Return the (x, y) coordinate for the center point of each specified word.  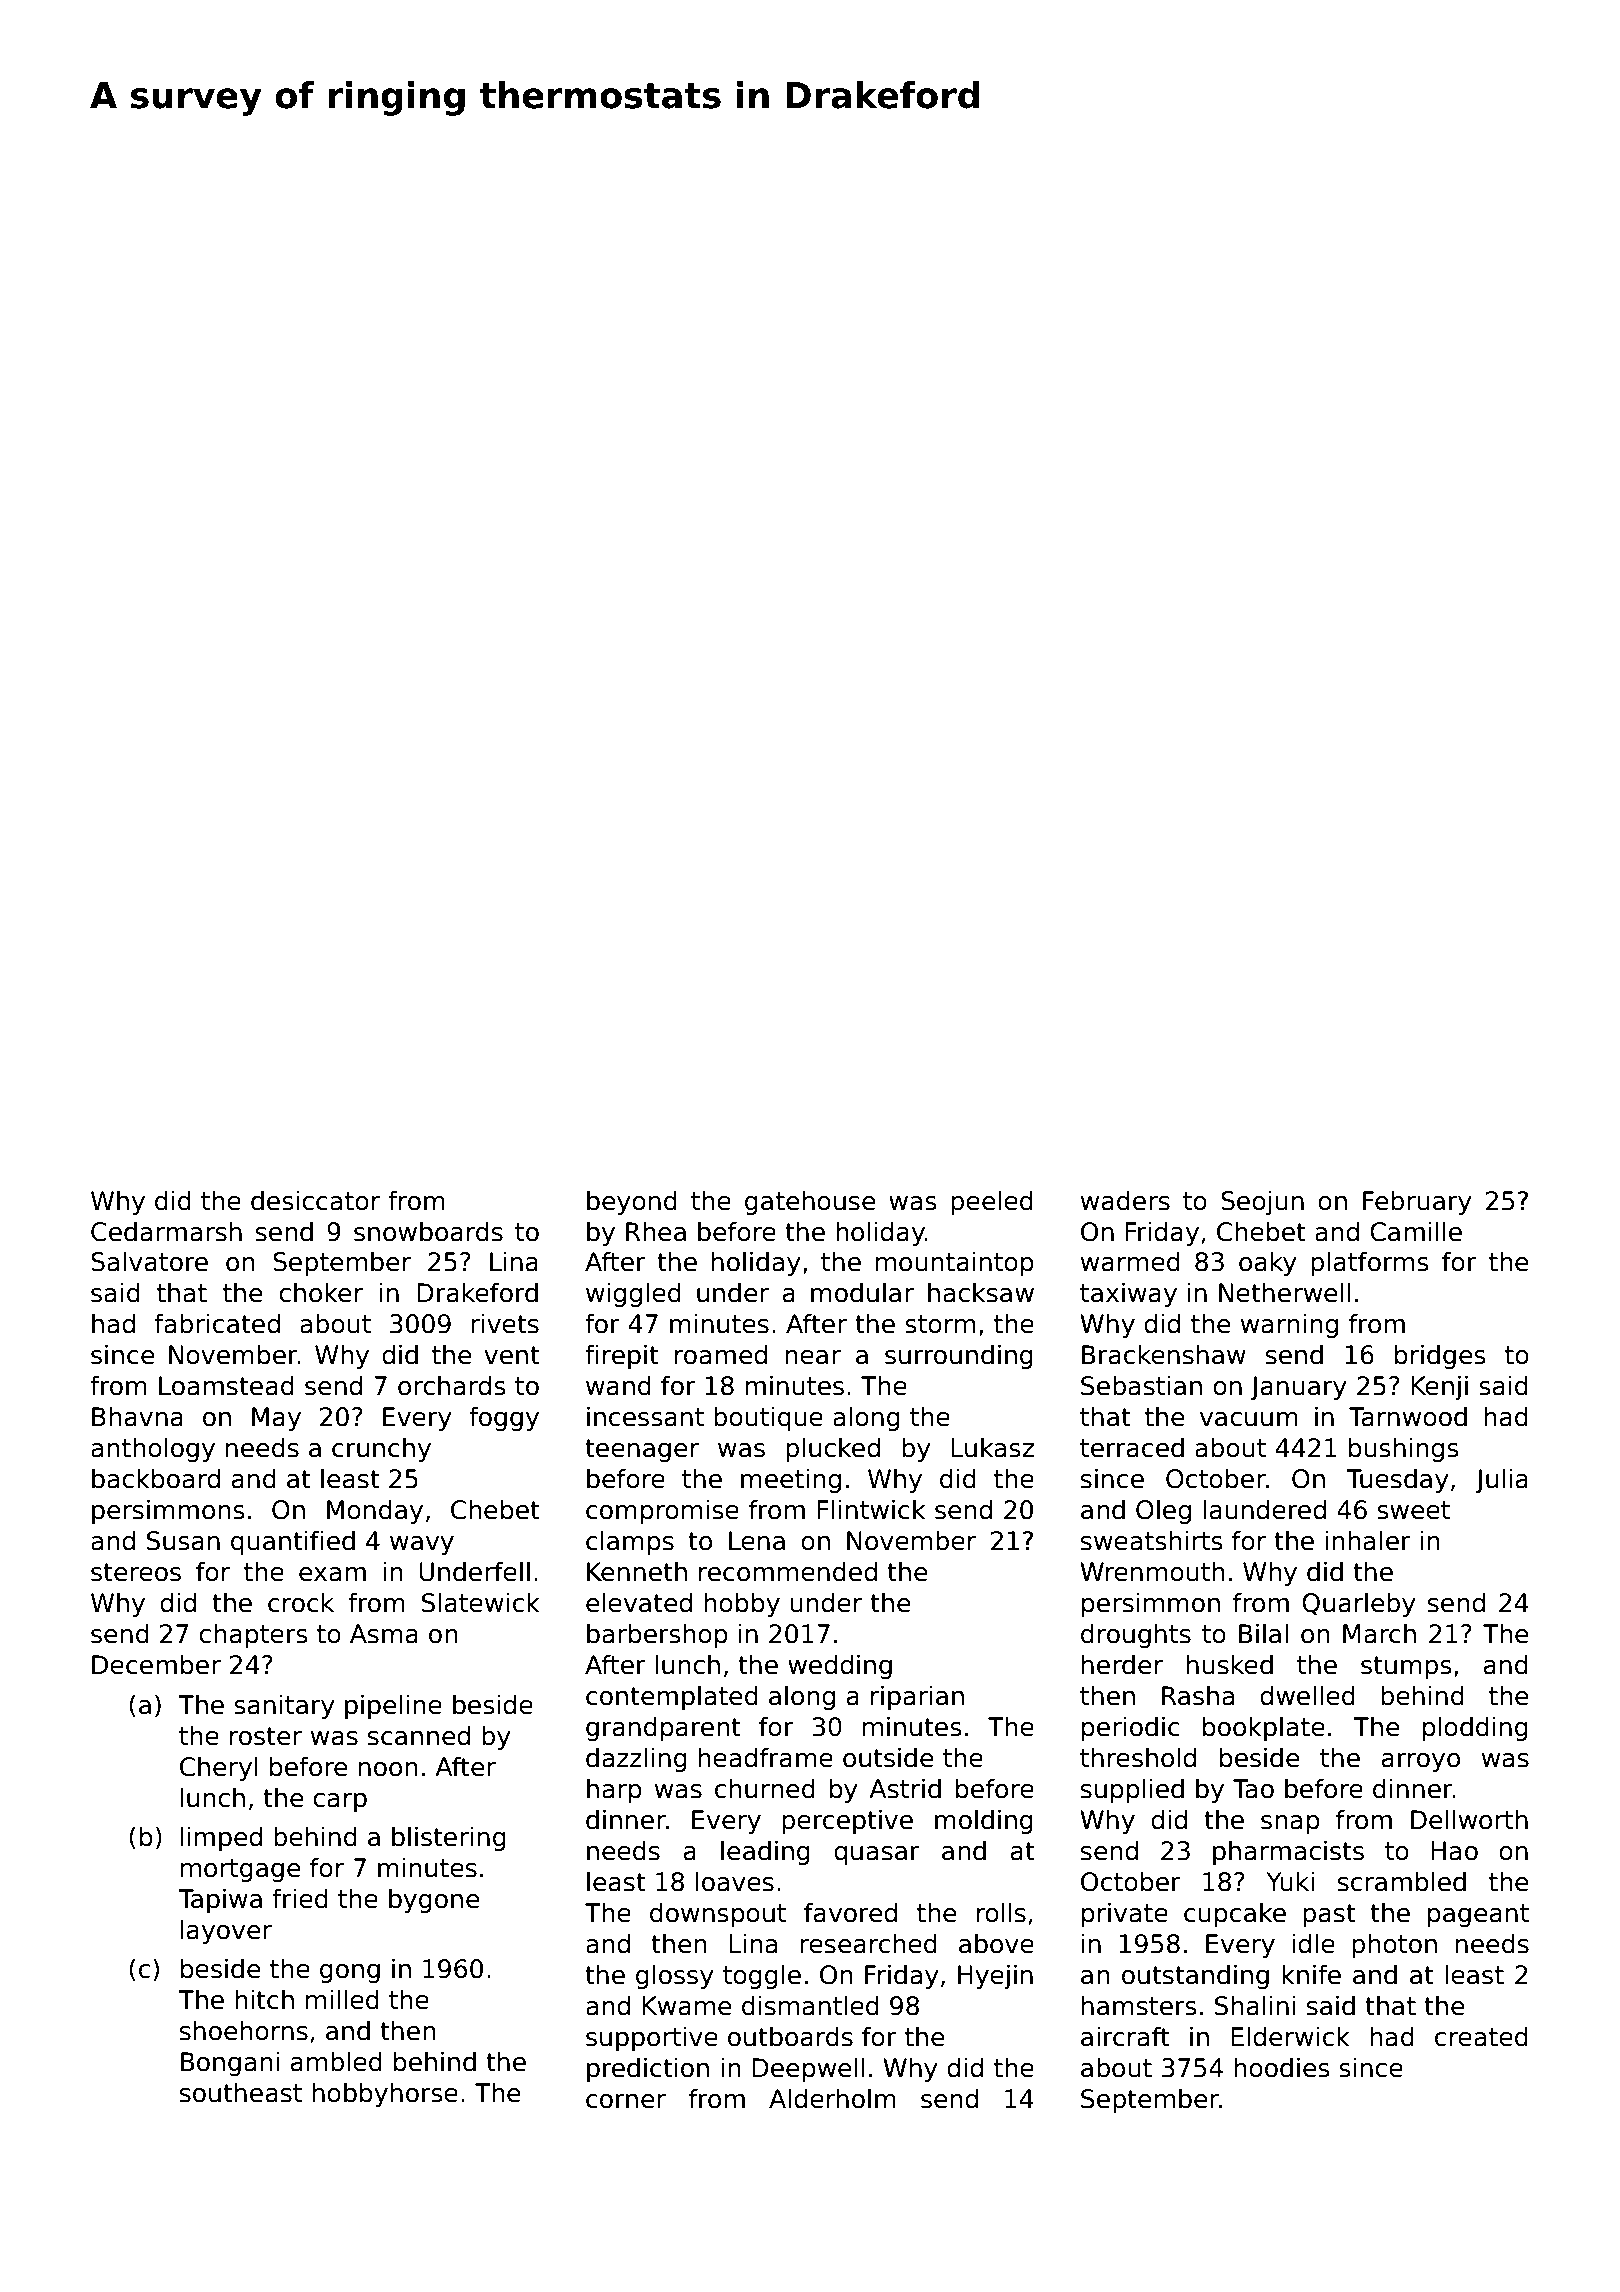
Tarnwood (1408, 1416)
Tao (1253, 1789)
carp (340, 1802)
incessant (645, 1416)
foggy (504, 1418)
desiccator (315, 1200)
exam (332, 1574)
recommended (788, 1571)
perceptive (847, 1821)
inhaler (1368, 1540)
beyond (632, 1202)
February (1417, 1202)
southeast (241, 2092)
